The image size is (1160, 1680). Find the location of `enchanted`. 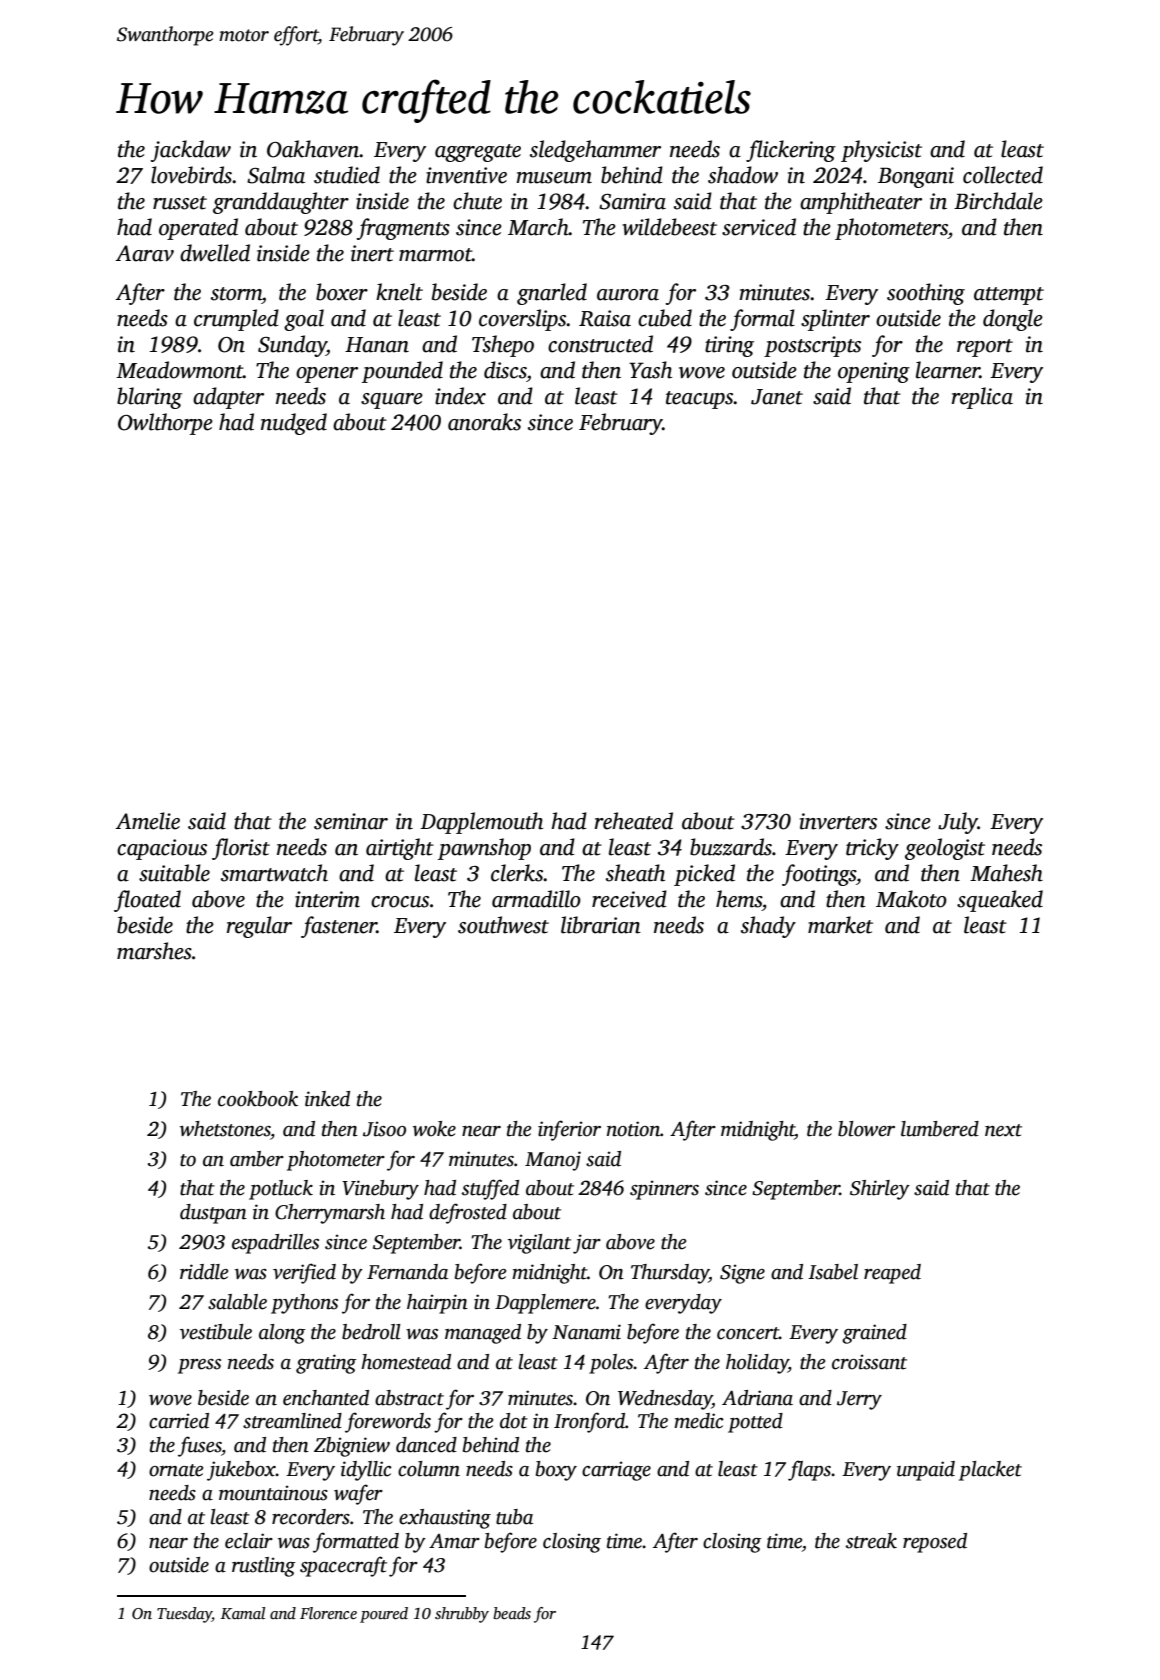

enchanted is located at coordinates (326, 1398).
